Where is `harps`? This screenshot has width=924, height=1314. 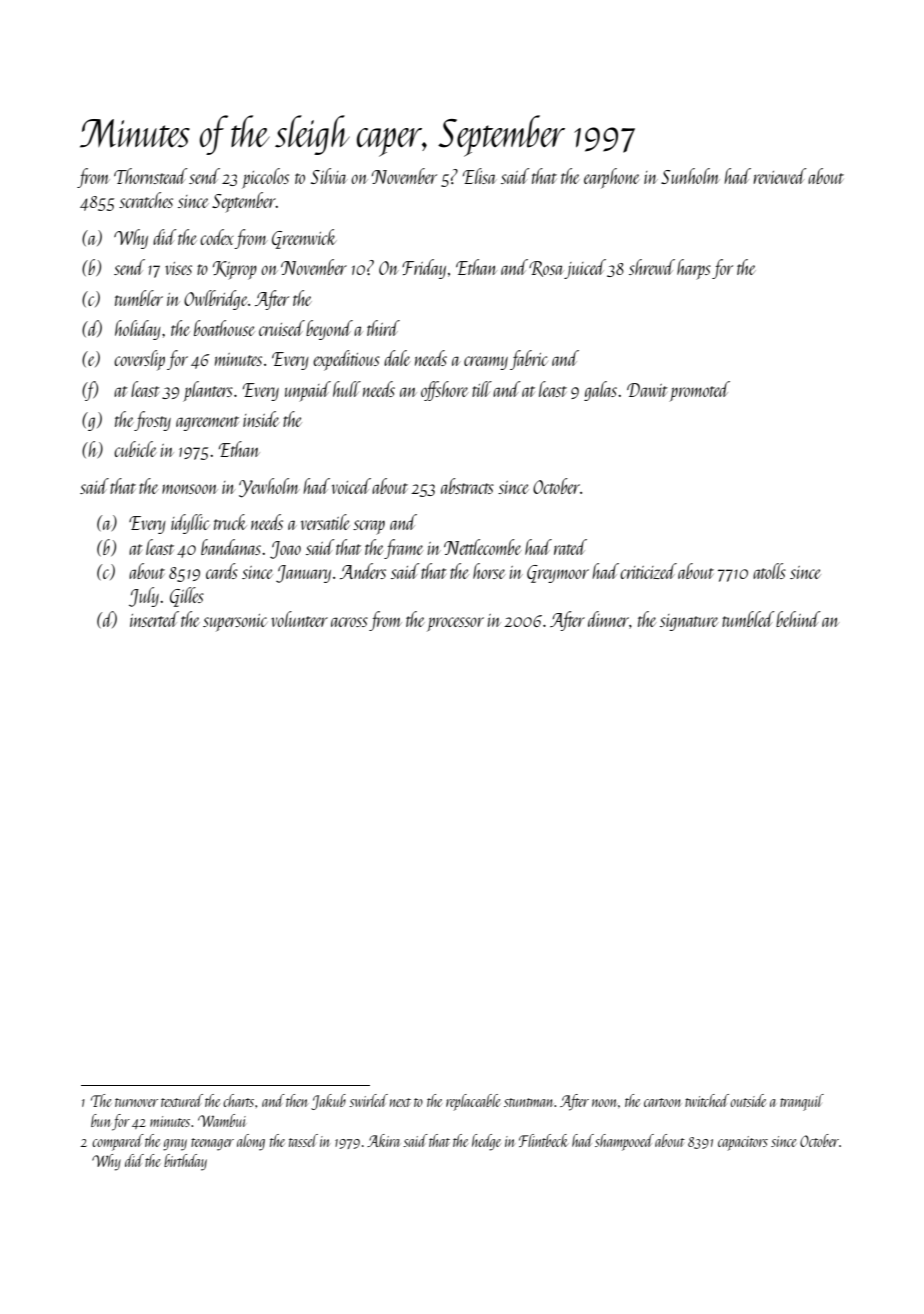
harps is located at coordinates (694, 269).
